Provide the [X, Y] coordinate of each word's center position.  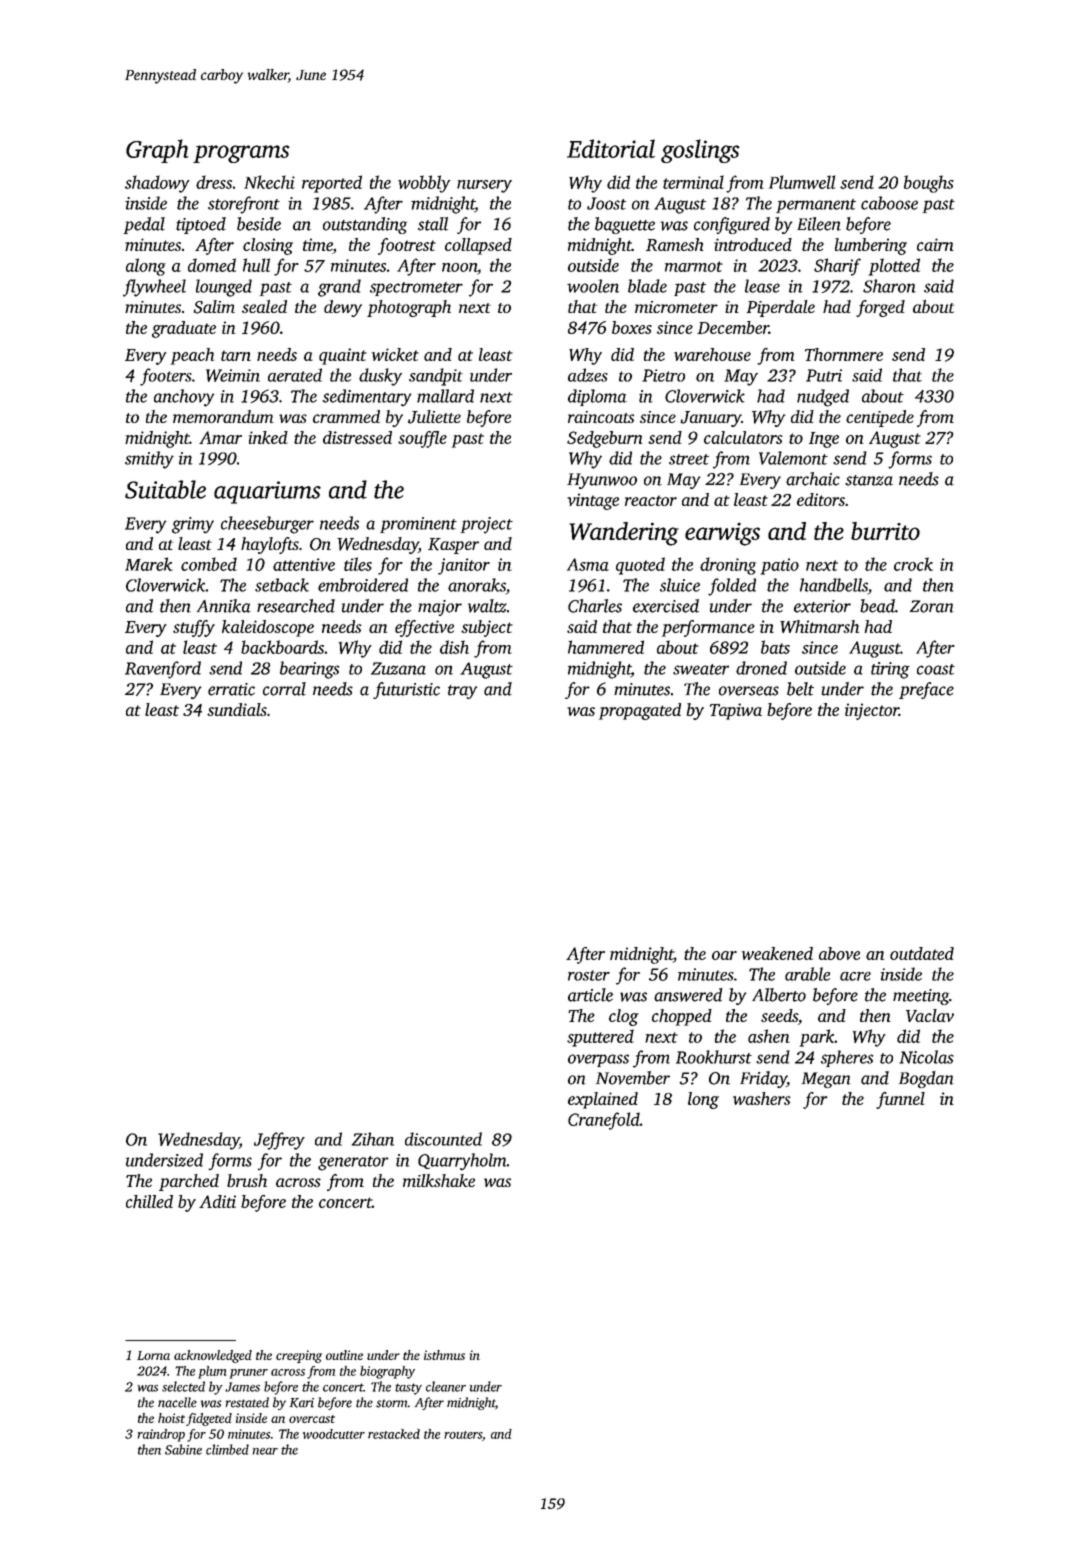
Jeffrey [279, 1141]
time [318, 246]
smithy [149, 460]
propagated [640, 711]
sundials [237, 709]
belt [800, 689]
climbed [227, 1449]
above [839, 953]
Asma [588, 564]
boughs [929, 184]
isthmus [444, 1355]
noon [459, 267]
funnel [900, 1100]
